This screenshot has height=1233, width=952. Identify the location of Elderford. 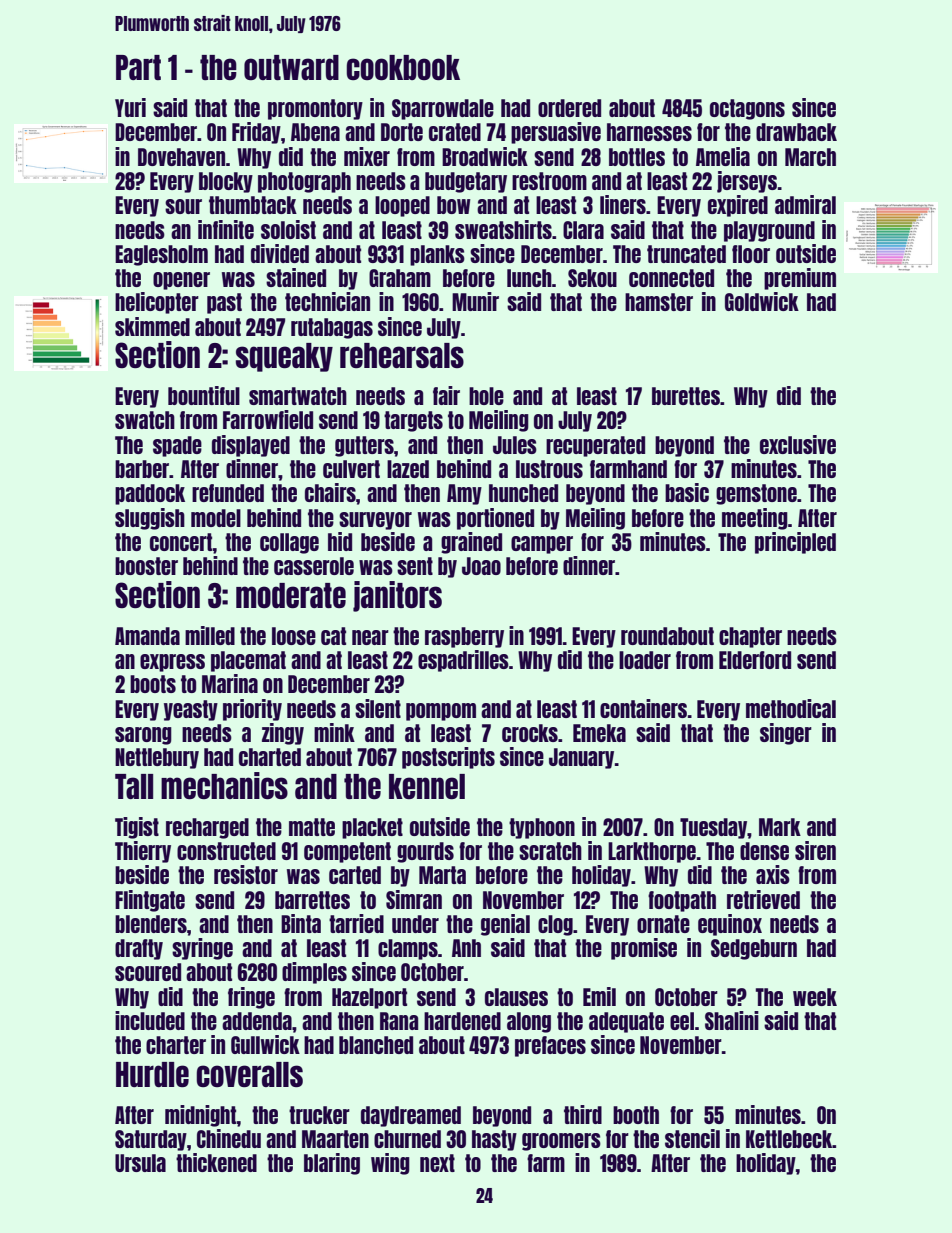
(755, 660).
